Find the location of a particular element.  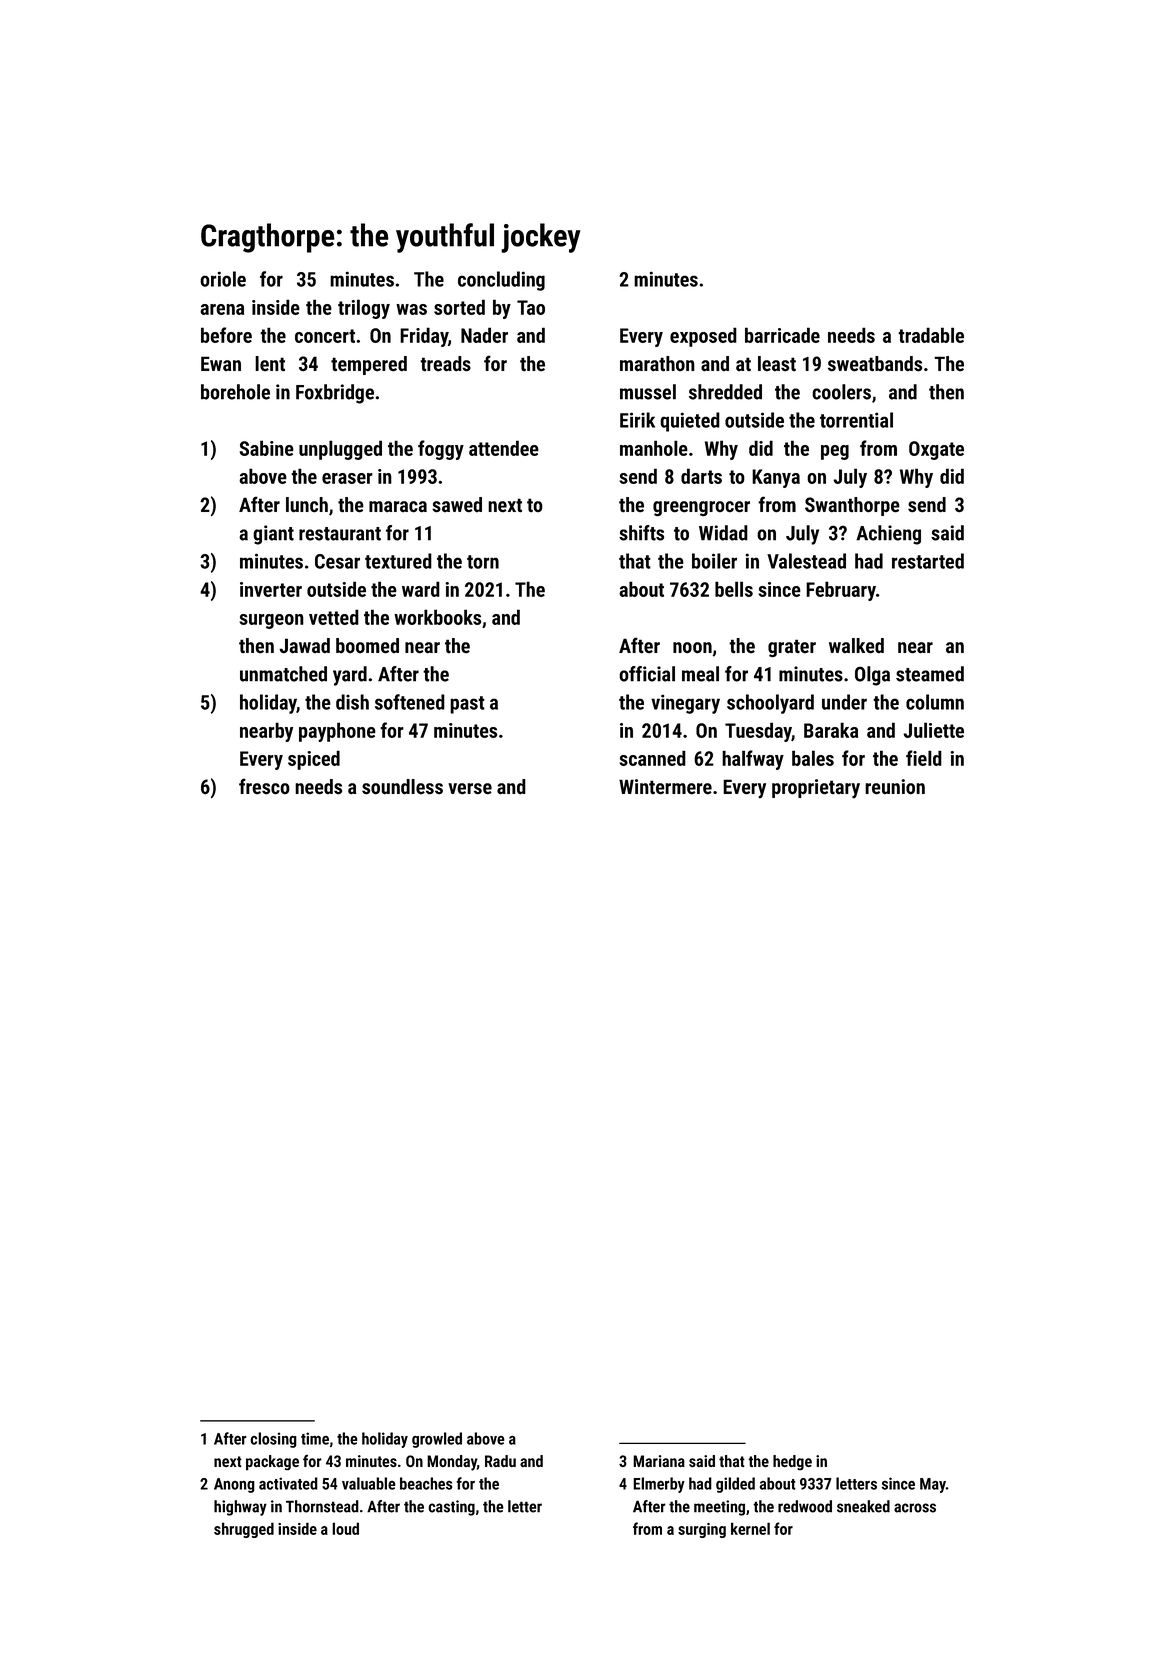

scanned is located at coordinates (652, 758).
